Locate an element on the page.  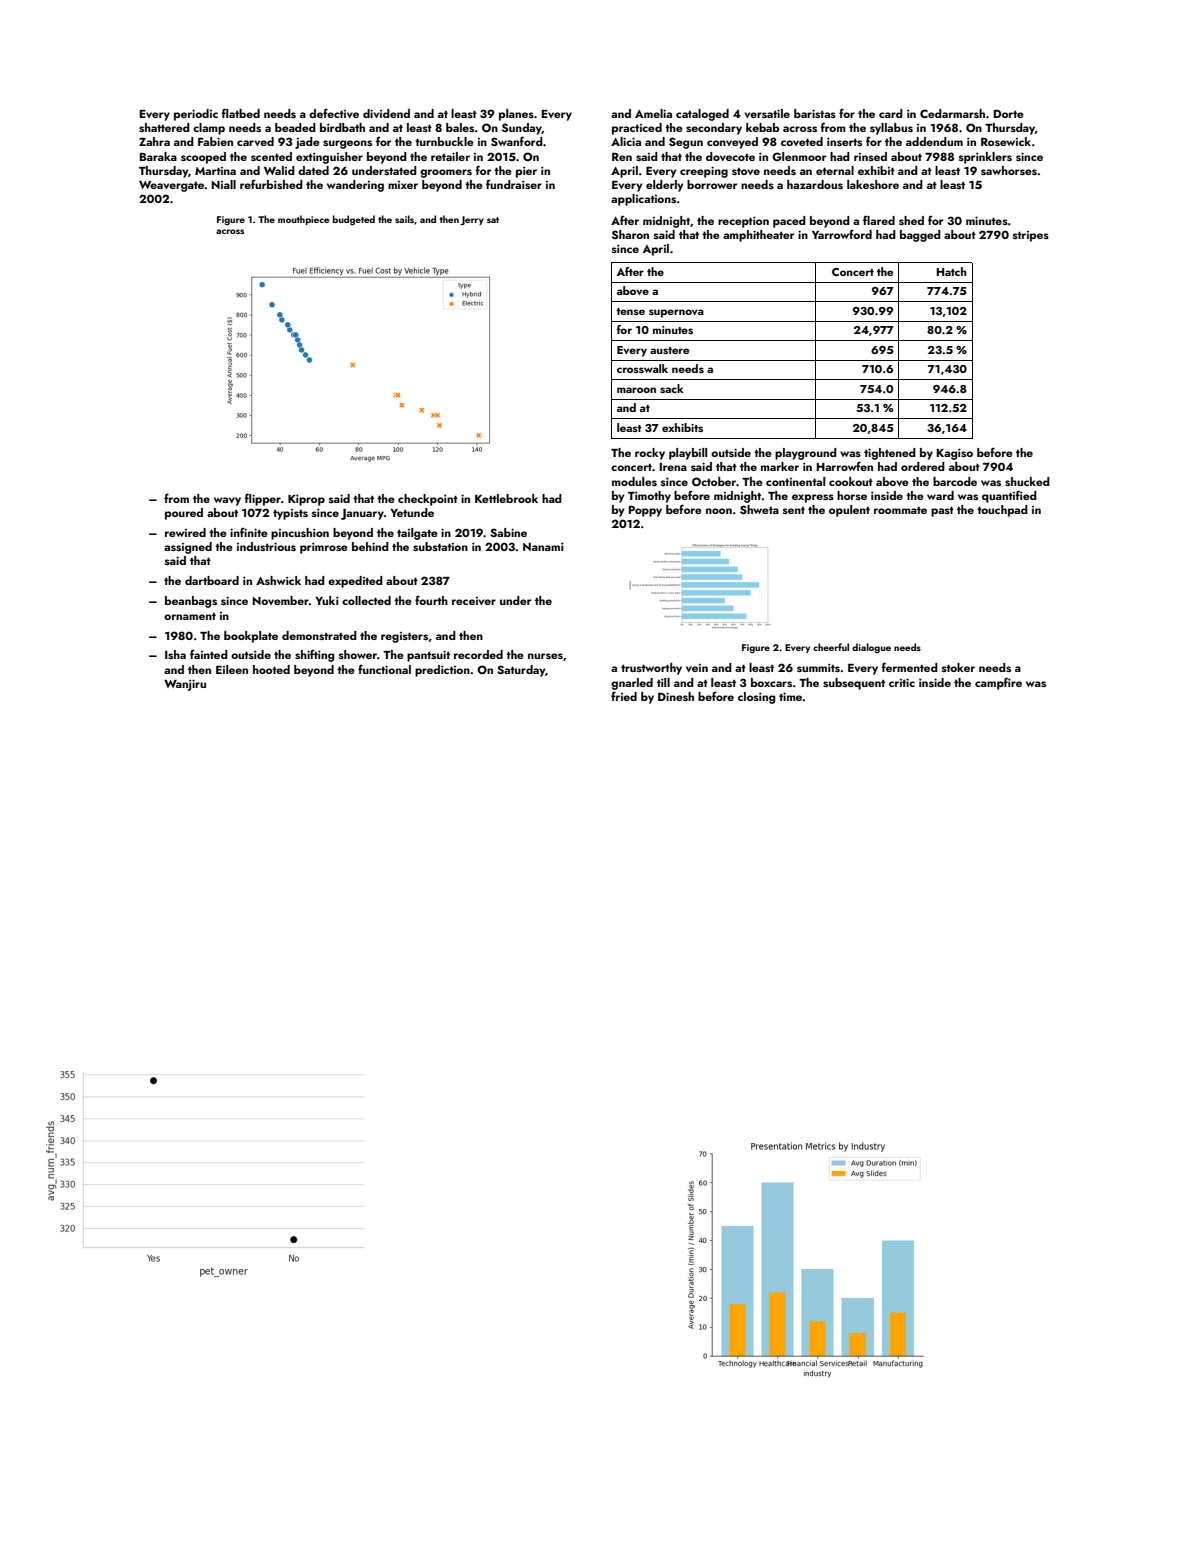
touchpad is located at coordinates (1002, 511).
